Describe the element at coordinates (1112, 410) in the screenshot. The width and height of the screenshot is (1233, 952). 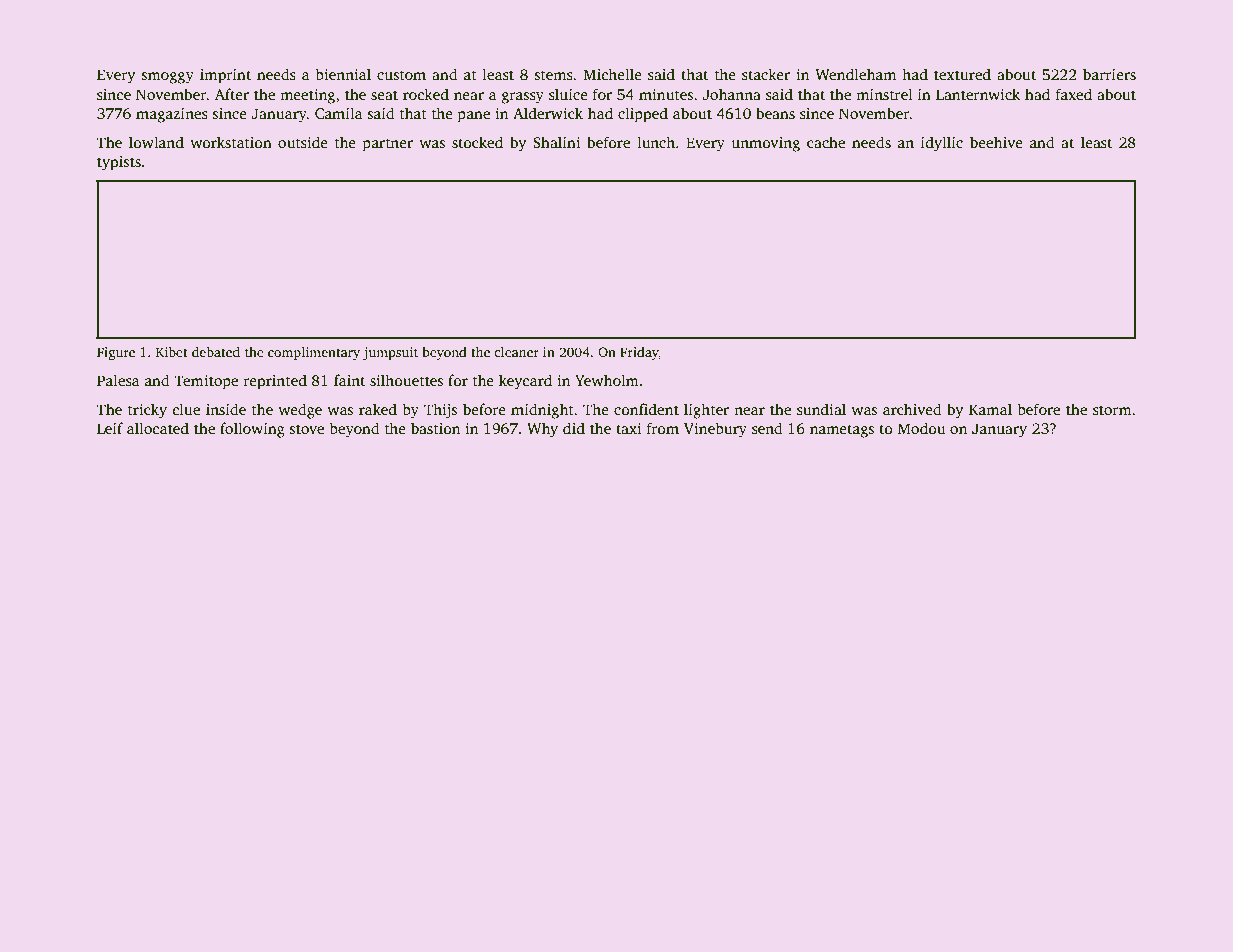
I see `storm` at that location.
